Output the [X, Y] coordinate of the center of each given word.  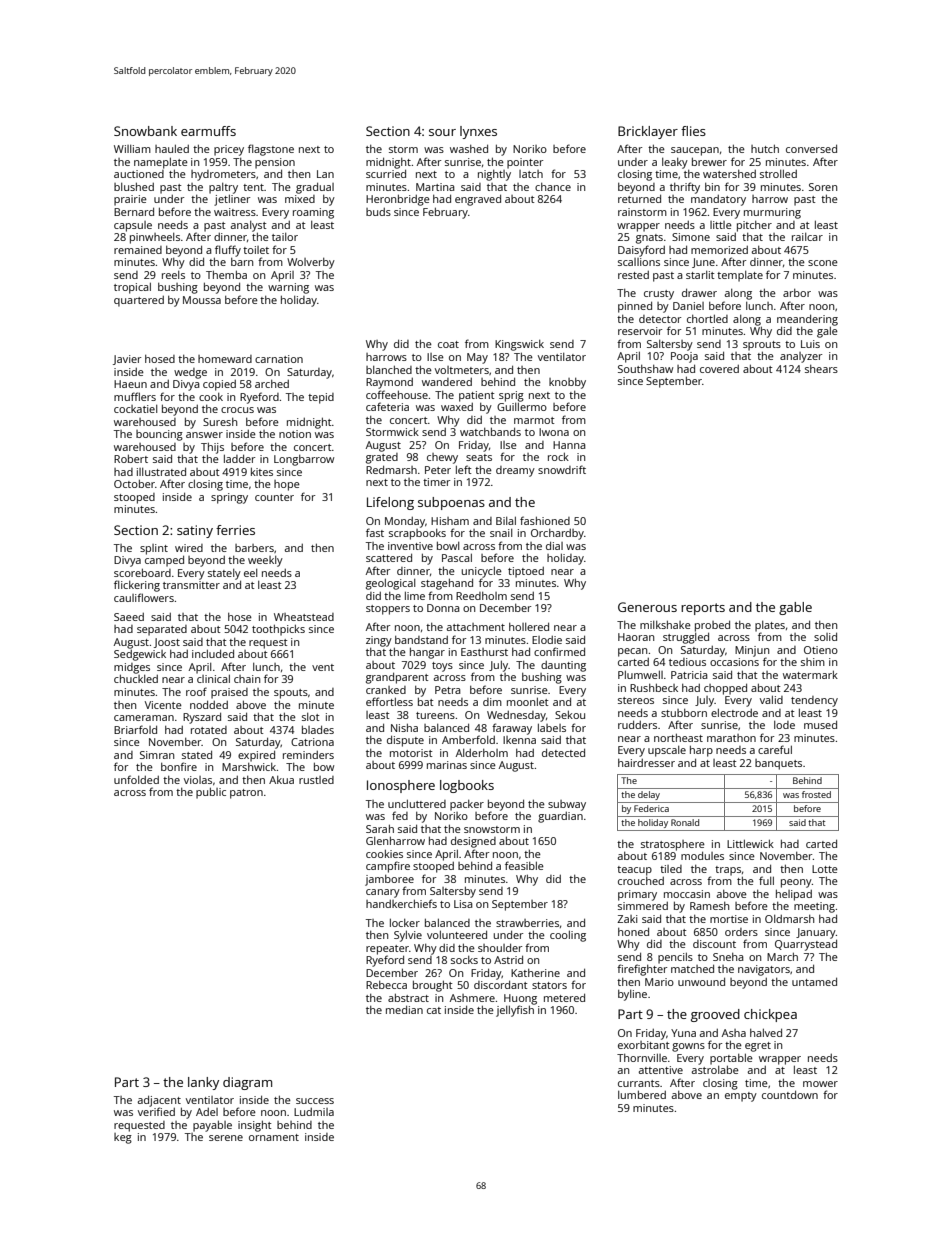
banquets [778, 764]
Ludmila [314, 1112]
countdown [790, 1094]
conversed [811, 148]
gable [795, 608]
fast [375, 532]
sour [442, 132]
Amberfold [468, 739]
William [132, 149]
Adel [207, 1112]
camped [164, 561]
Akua [281, 780]
